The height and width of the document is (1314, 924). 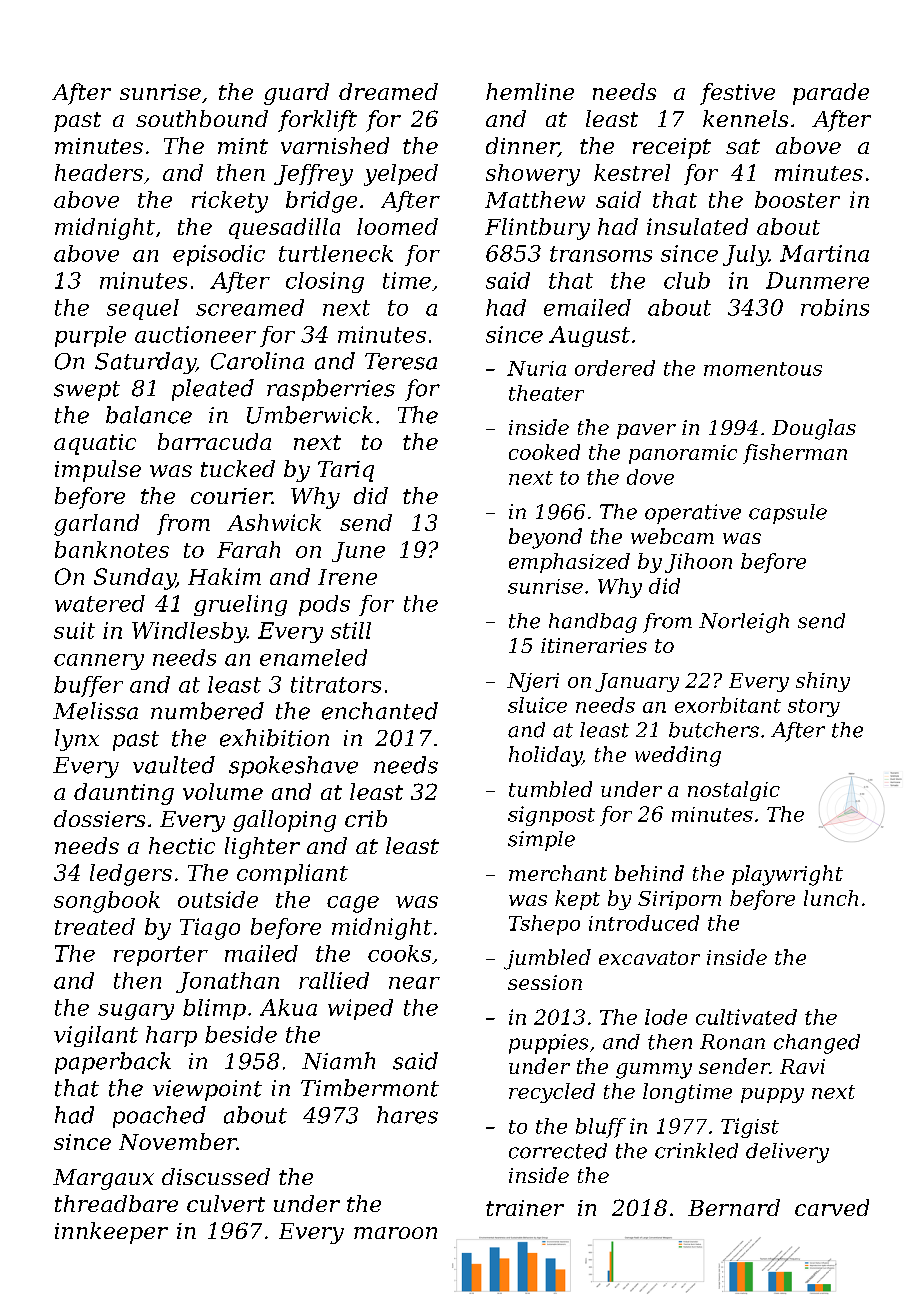 What do you see at coordinates (395, 1233) in the document?
I see `maroon` at bounding box center [395, 1233].
